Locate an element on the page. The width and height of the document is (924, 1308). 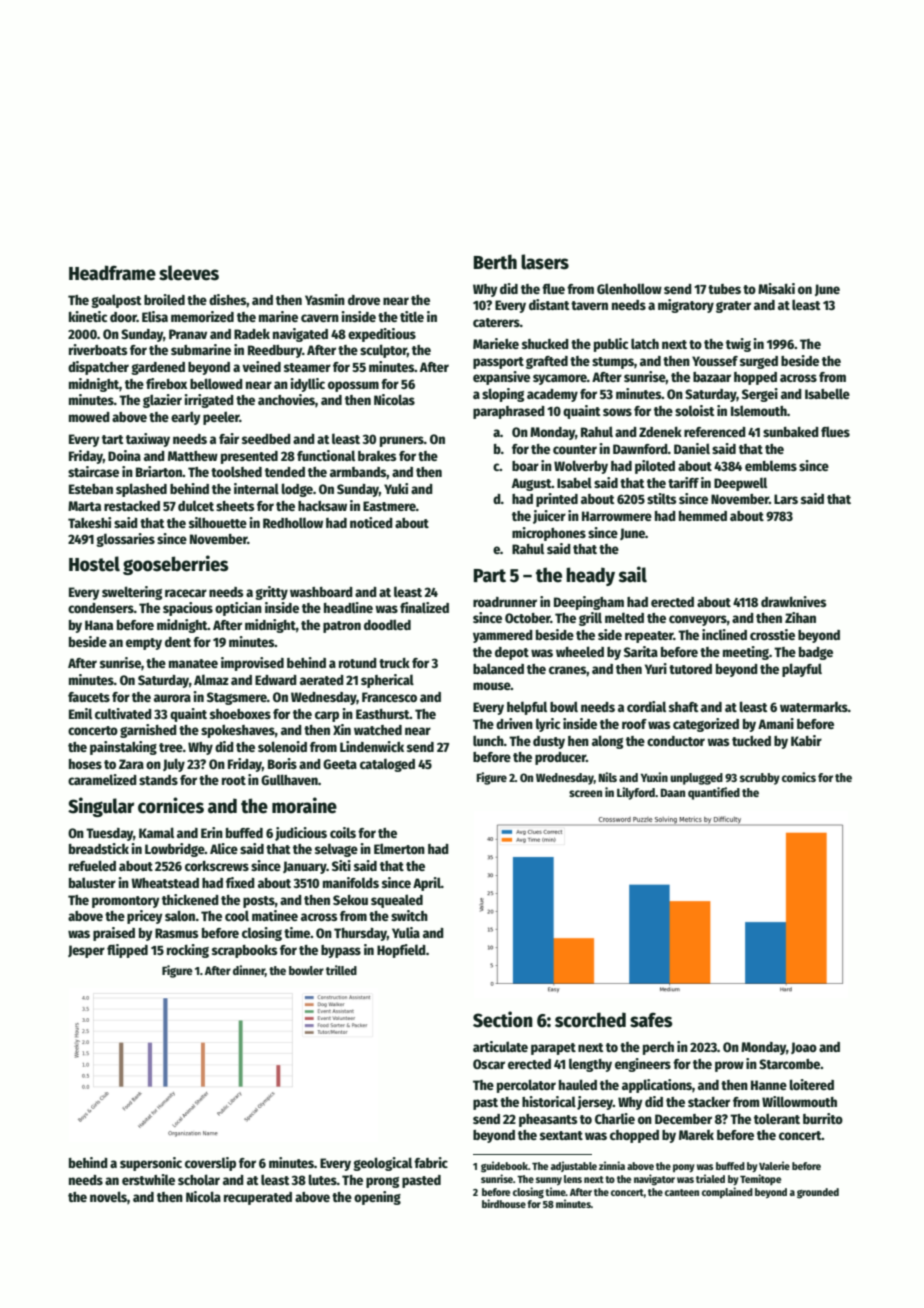
safes is located at coordinates (651, 1020).
